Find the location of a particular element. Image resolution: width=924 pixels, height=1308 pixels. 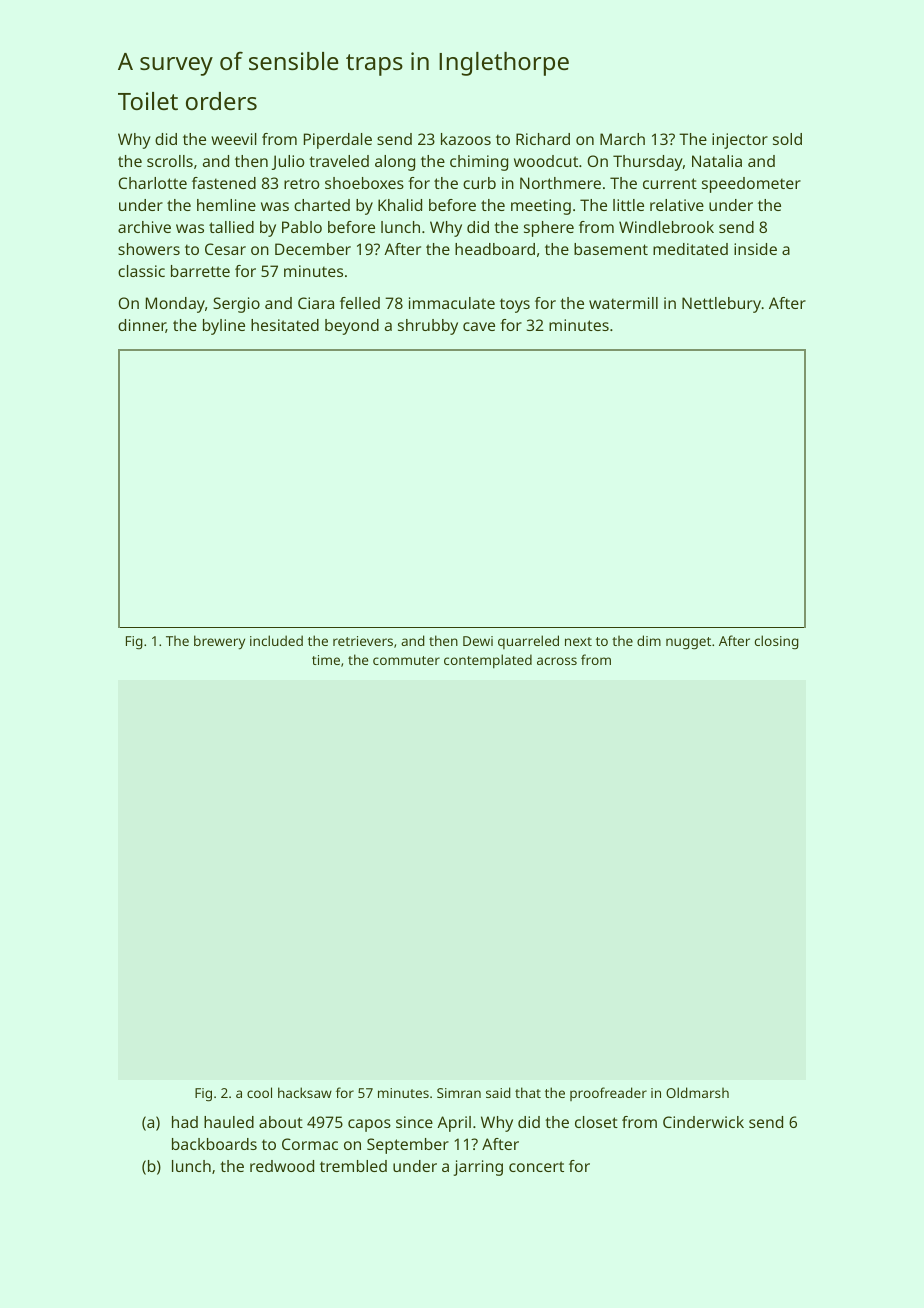

commuter is located at coordinates (406, 660).
